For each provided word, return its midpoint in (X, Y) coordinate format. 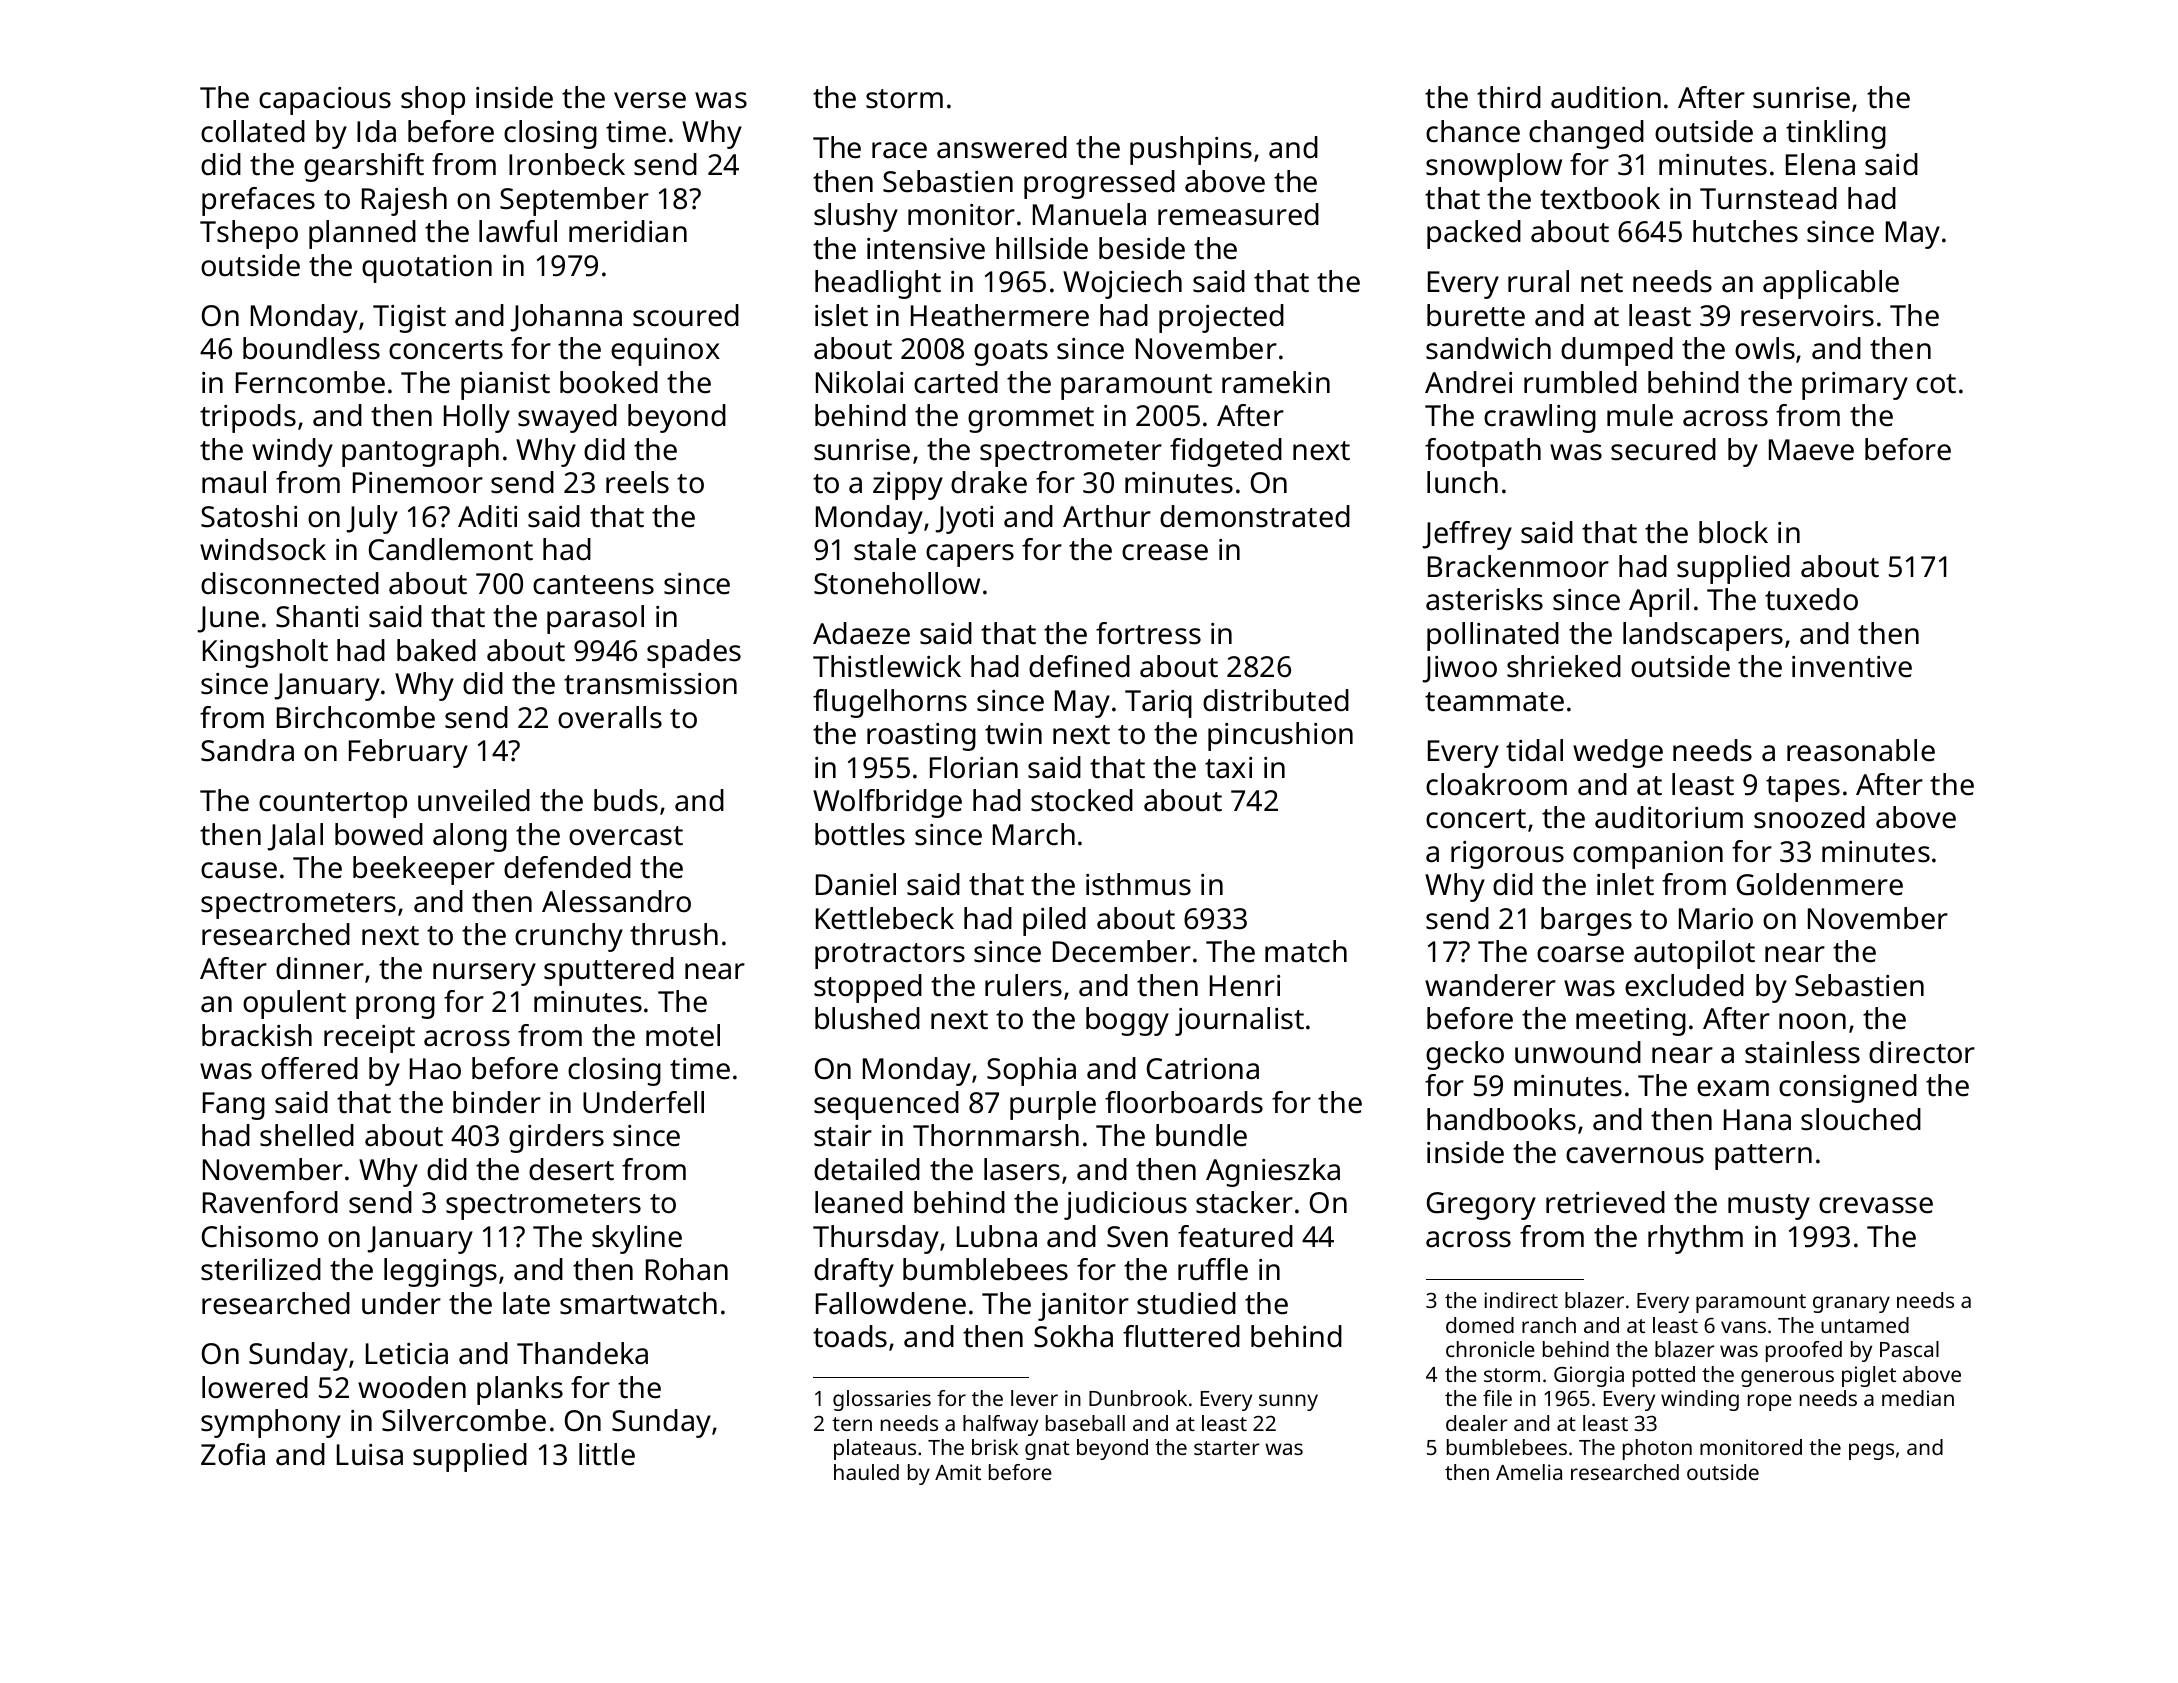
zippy (908, 486)
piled (1054, 921)
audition (1606, 97)
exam (1733, 1088)
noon (1812, 1021)
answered (1002, 147)
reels (637, 482)
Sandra (247, 750)
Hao (435, 1069)
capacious (325, 101)
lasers (1022, 1169)
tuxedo (1811, 599)
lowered (255, 1387)
